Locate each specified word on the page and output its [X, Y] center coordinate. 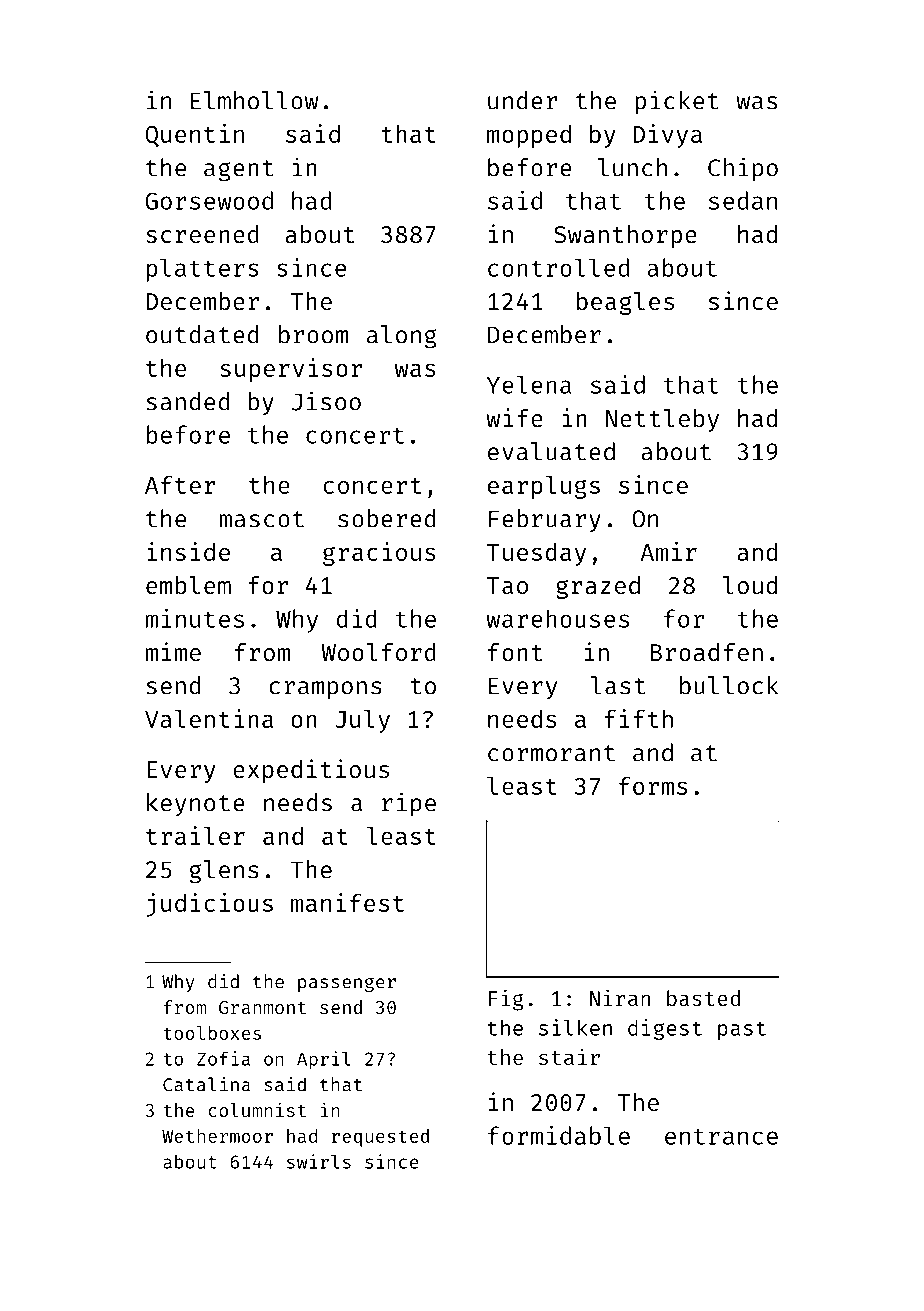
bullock [729, 685]
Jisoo [326, 401]
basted [703, 998]
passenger [347, 984]
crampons [325, 690]
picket [677, 102]
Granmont [262, 1007]
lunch [632, 167]
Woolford [379, 652]
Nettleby [662, 420]
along [402, 337]
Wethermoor [217, 1136]
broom [313, 334]
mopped [529, 136]
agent [238, 171]
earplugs [544, 487]
